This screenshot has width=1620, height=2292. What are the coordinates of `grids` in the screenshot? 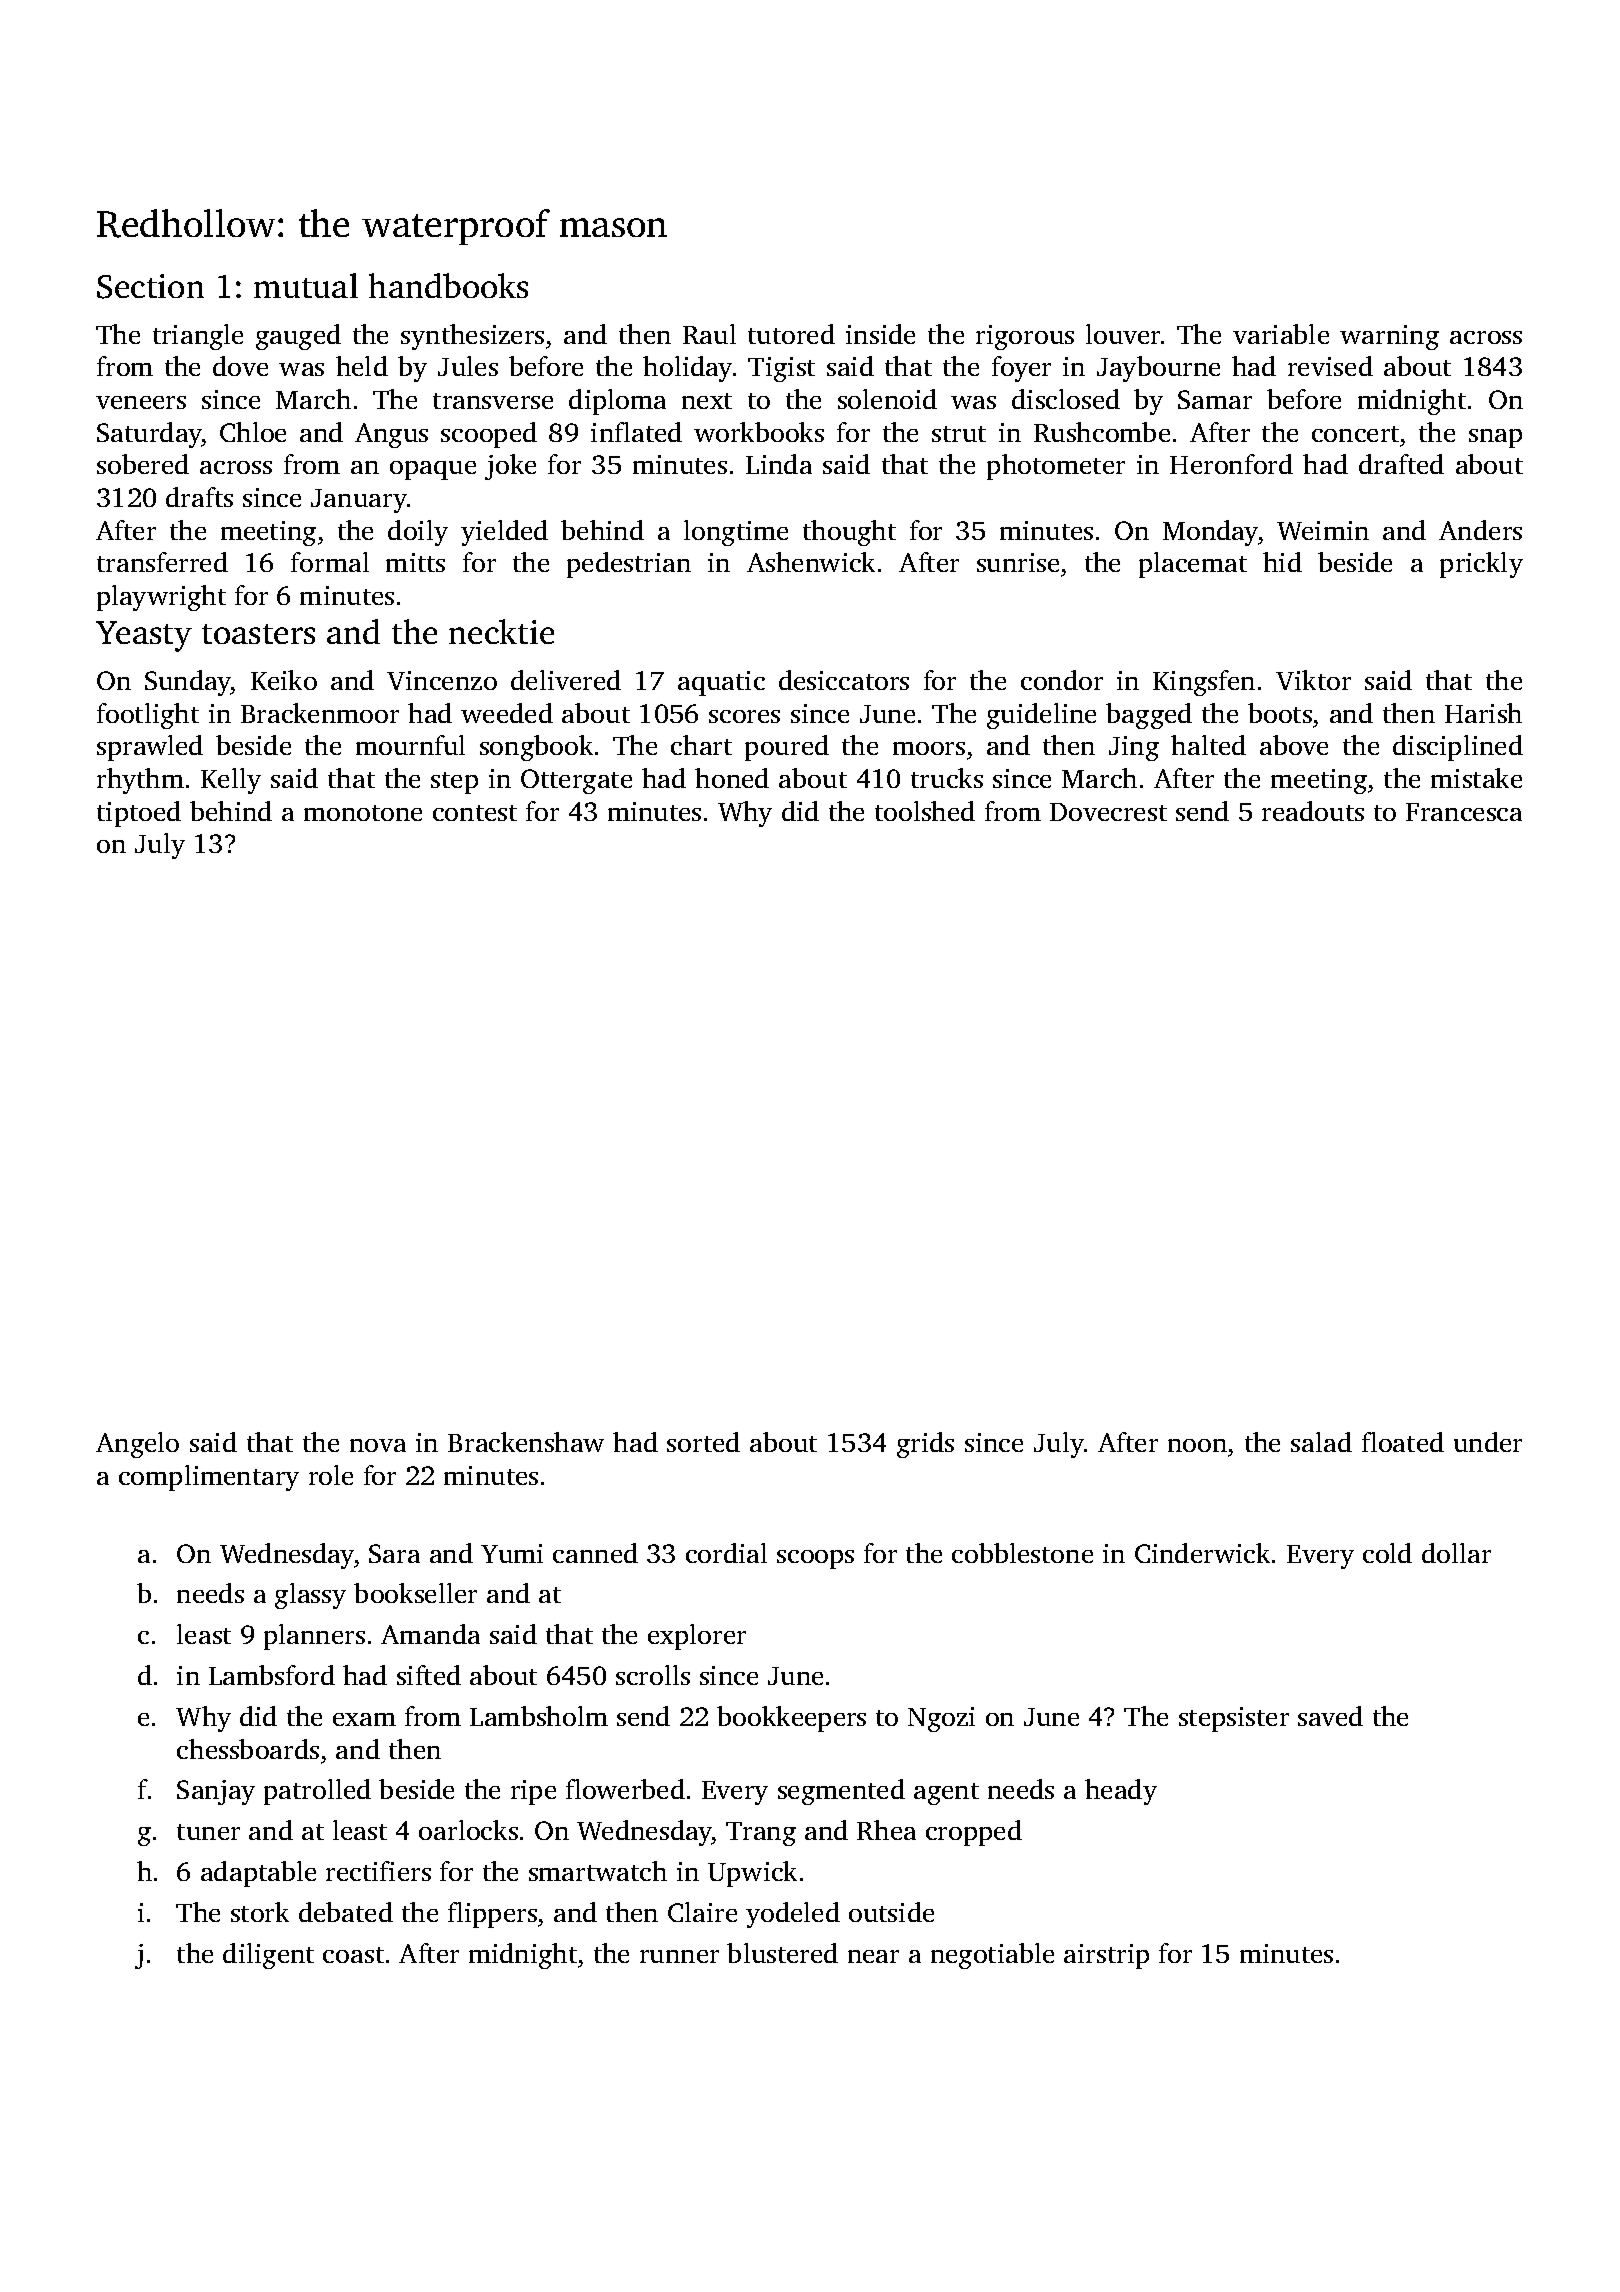 It's located at (925, 1445).
